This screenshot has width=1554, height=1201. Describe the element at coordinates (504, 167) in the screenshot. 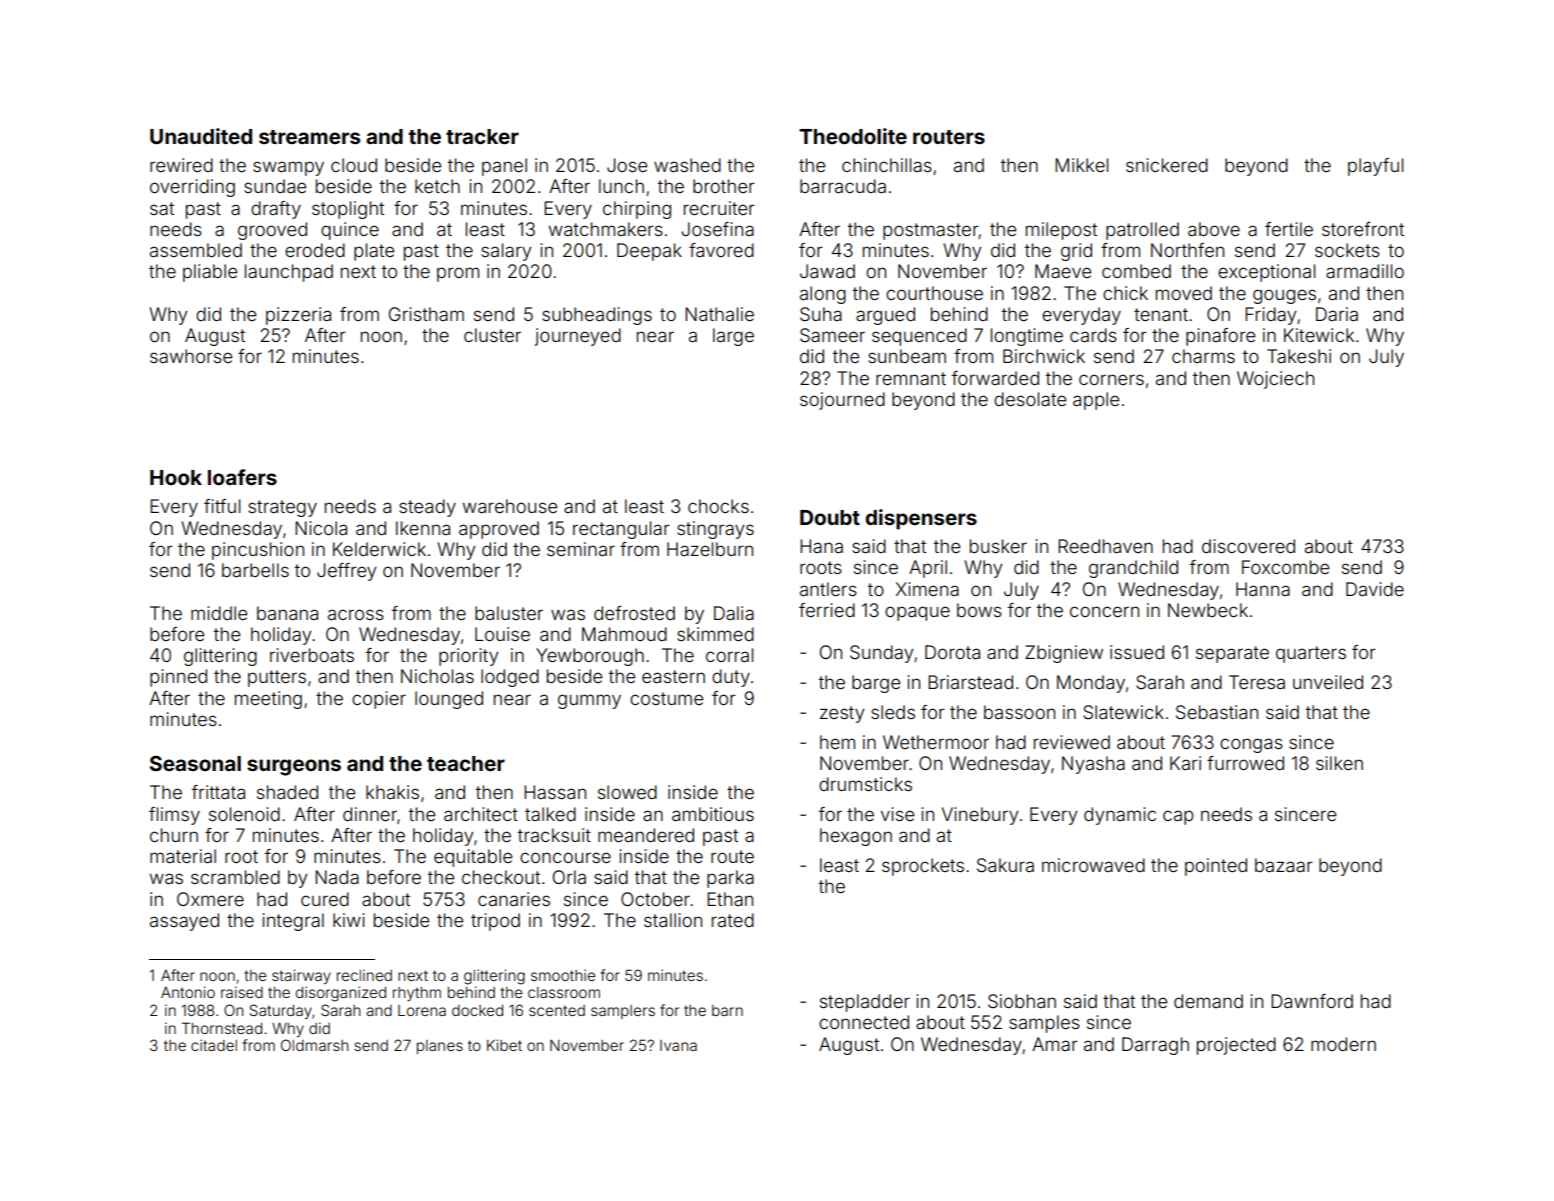

I see `panel` at that location.
